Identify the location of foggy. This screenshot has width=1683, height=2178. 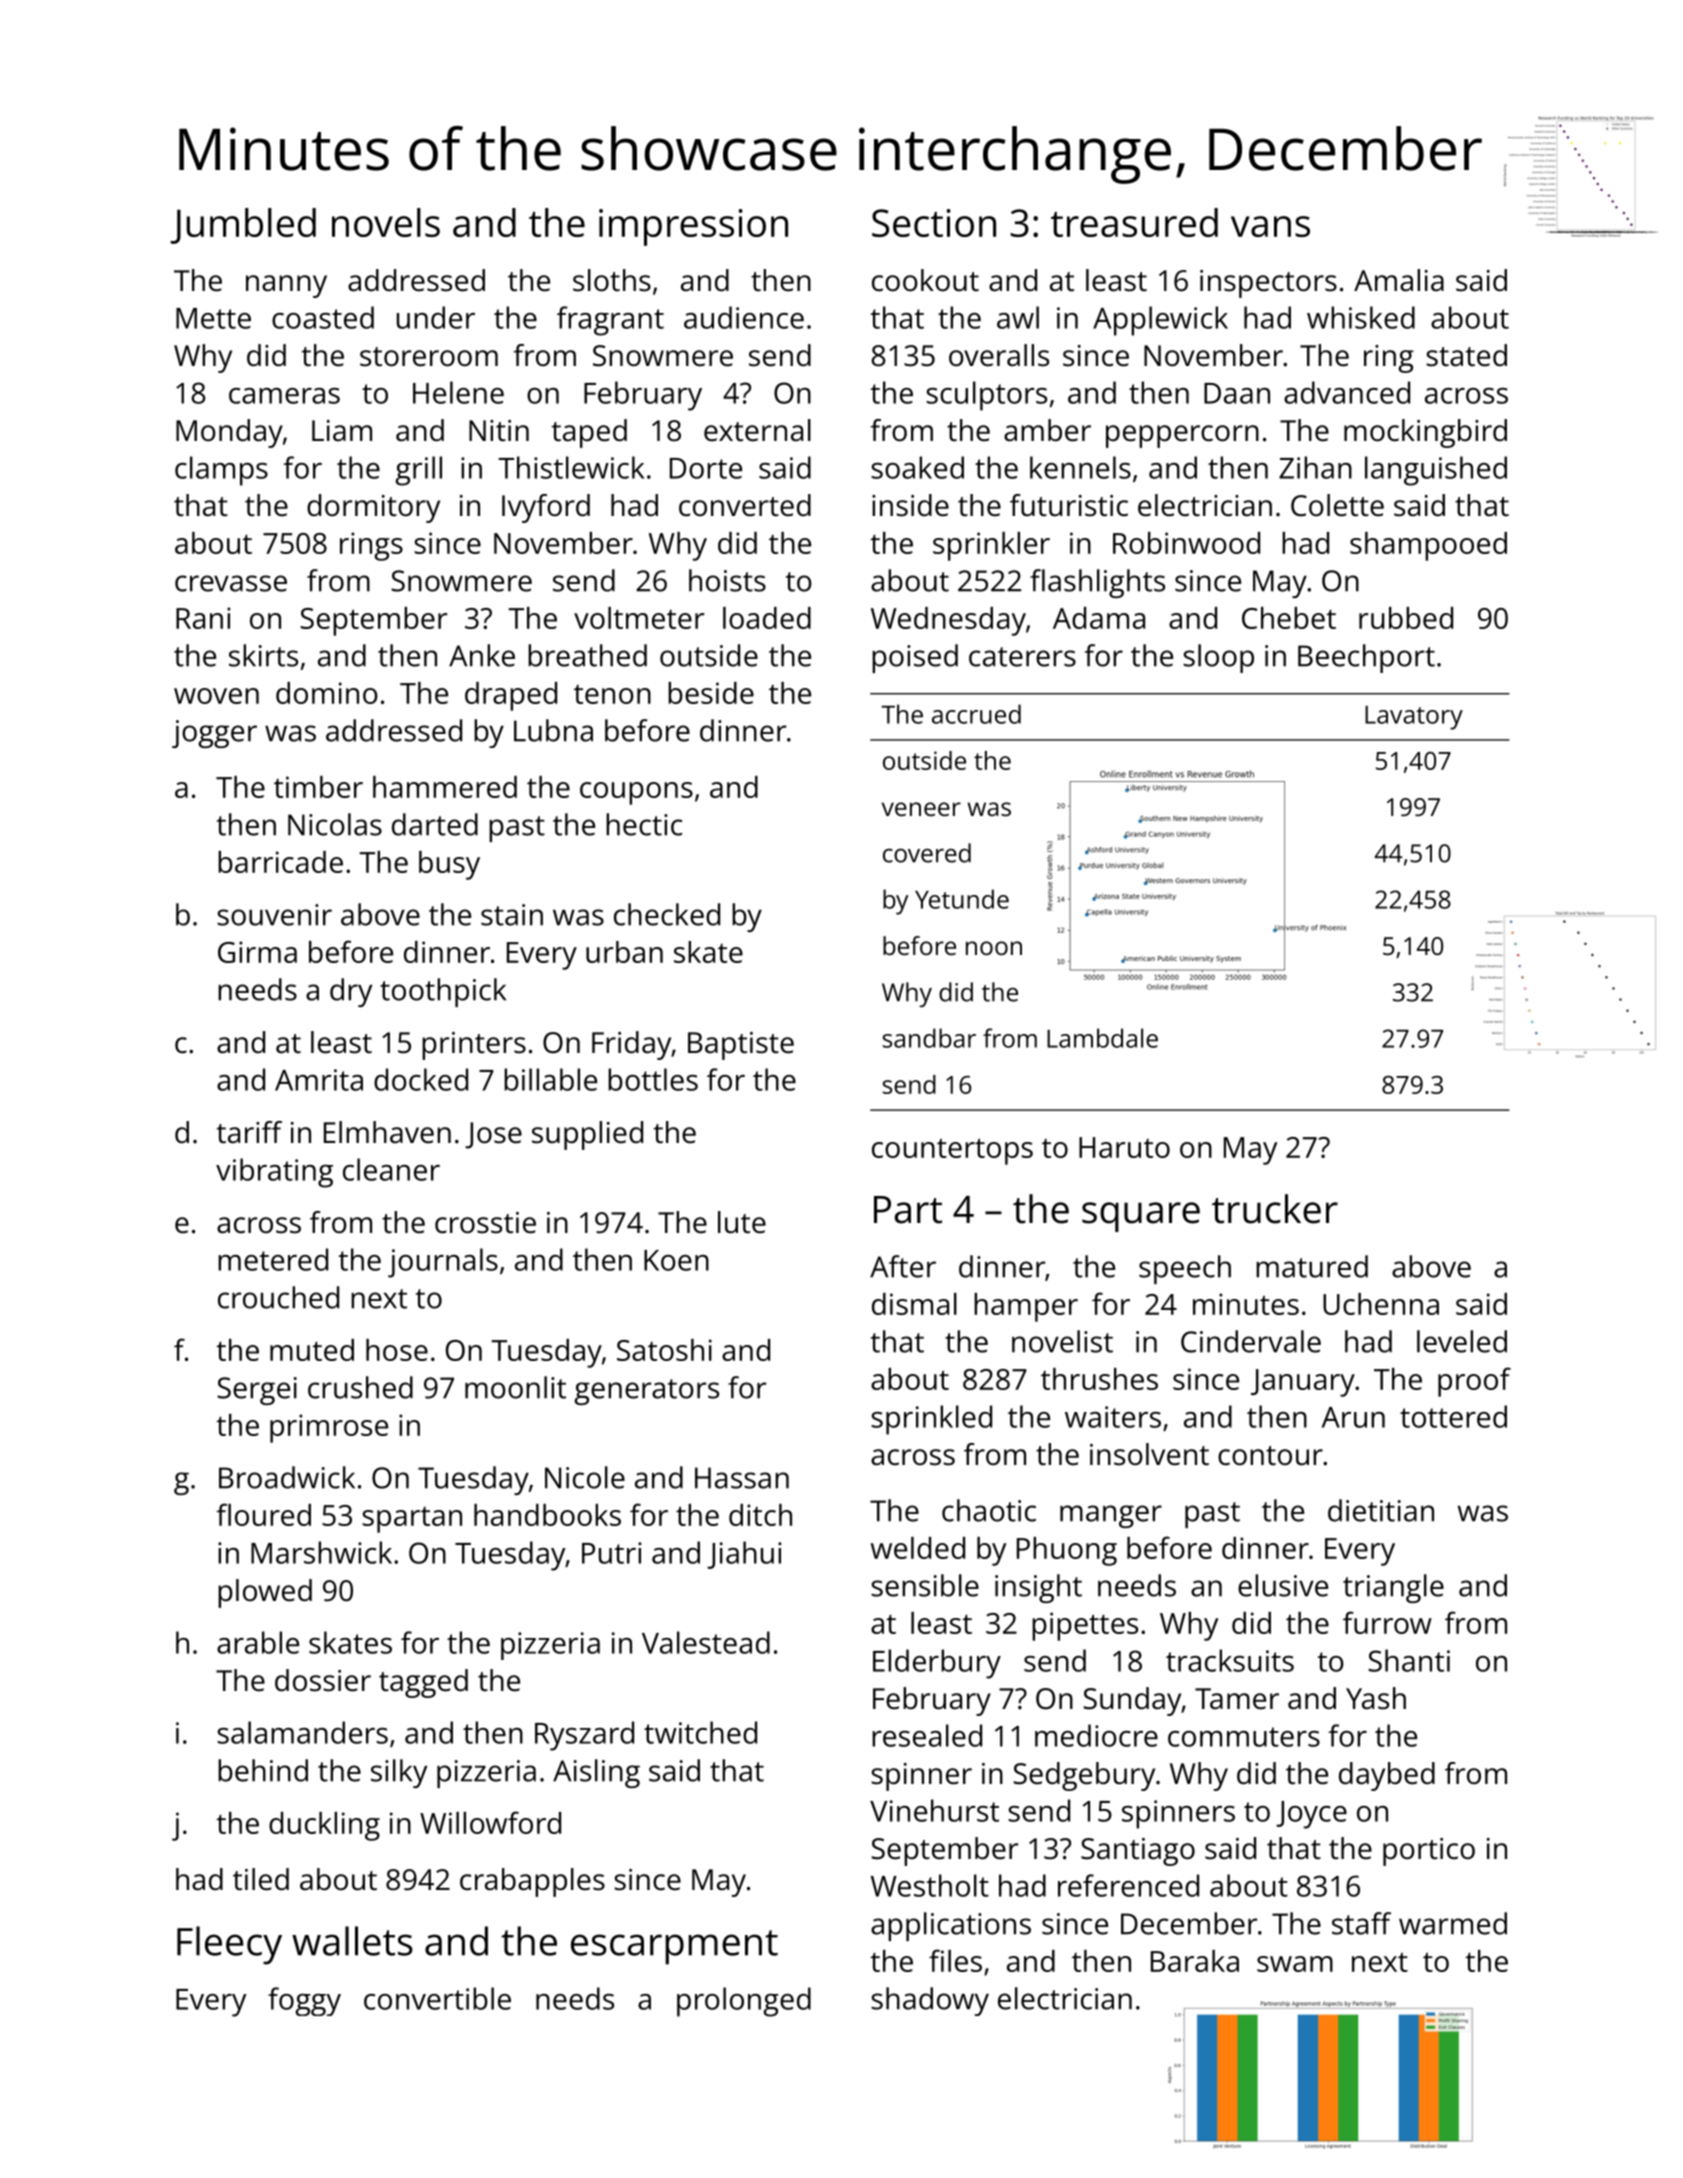
(304, 2001).
